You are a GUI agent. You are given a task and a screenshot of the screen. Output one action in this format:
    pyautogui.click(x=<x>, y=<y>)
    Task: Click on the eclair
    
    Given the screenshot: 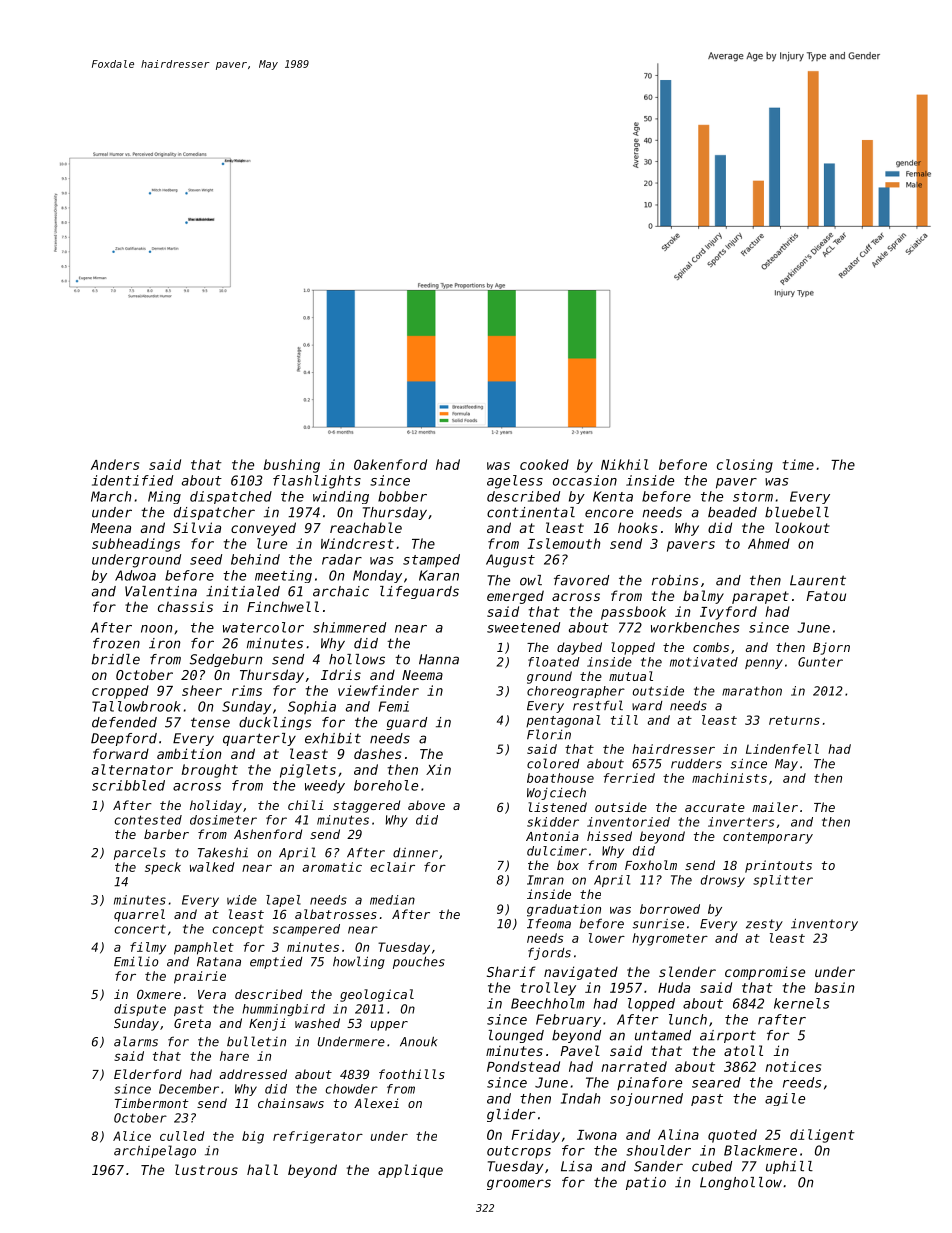 What is the action you would take?
    pyautogui.click(x=392, y=867)
